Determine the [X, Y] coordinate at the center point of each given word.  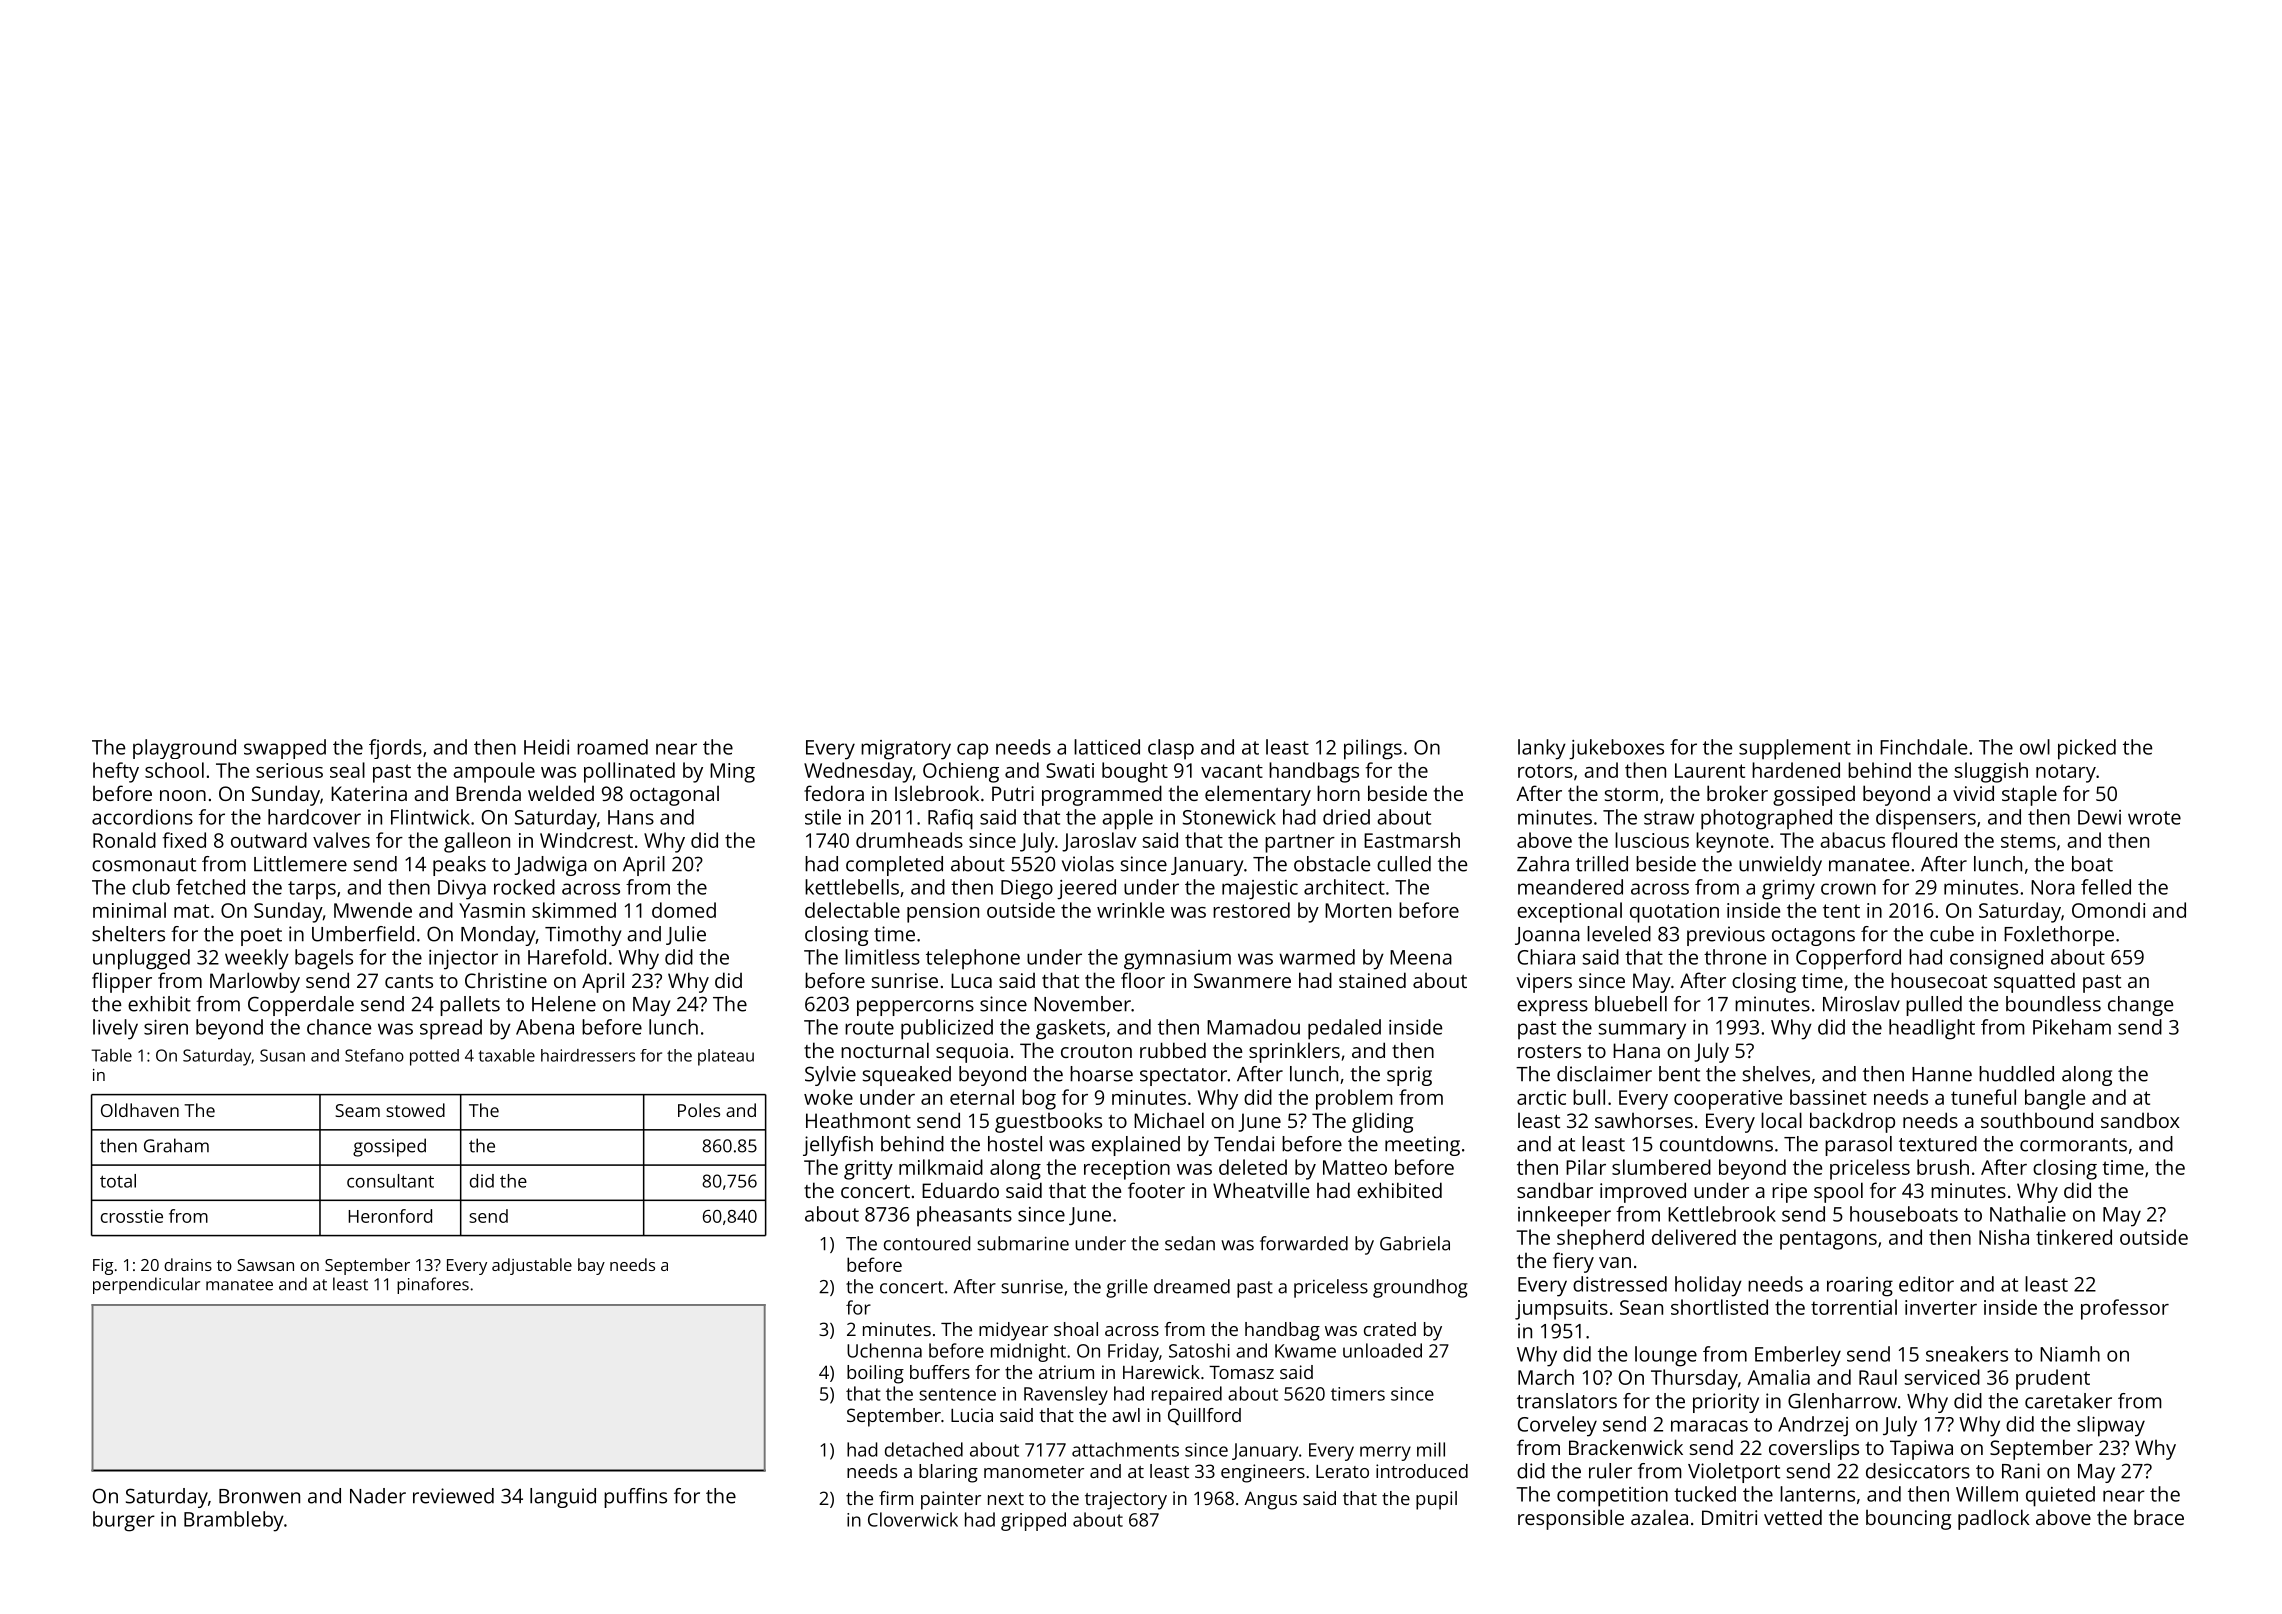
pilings [1373, 749]
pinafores [433, 1285]
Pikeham [2072, 1027]
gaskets [1070, 1029]
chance [339, 1027]
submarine [1023, 1243]
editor [1926, 1284]
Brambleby [234, 1521]
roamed [612, 747]
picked [2087, 749]
